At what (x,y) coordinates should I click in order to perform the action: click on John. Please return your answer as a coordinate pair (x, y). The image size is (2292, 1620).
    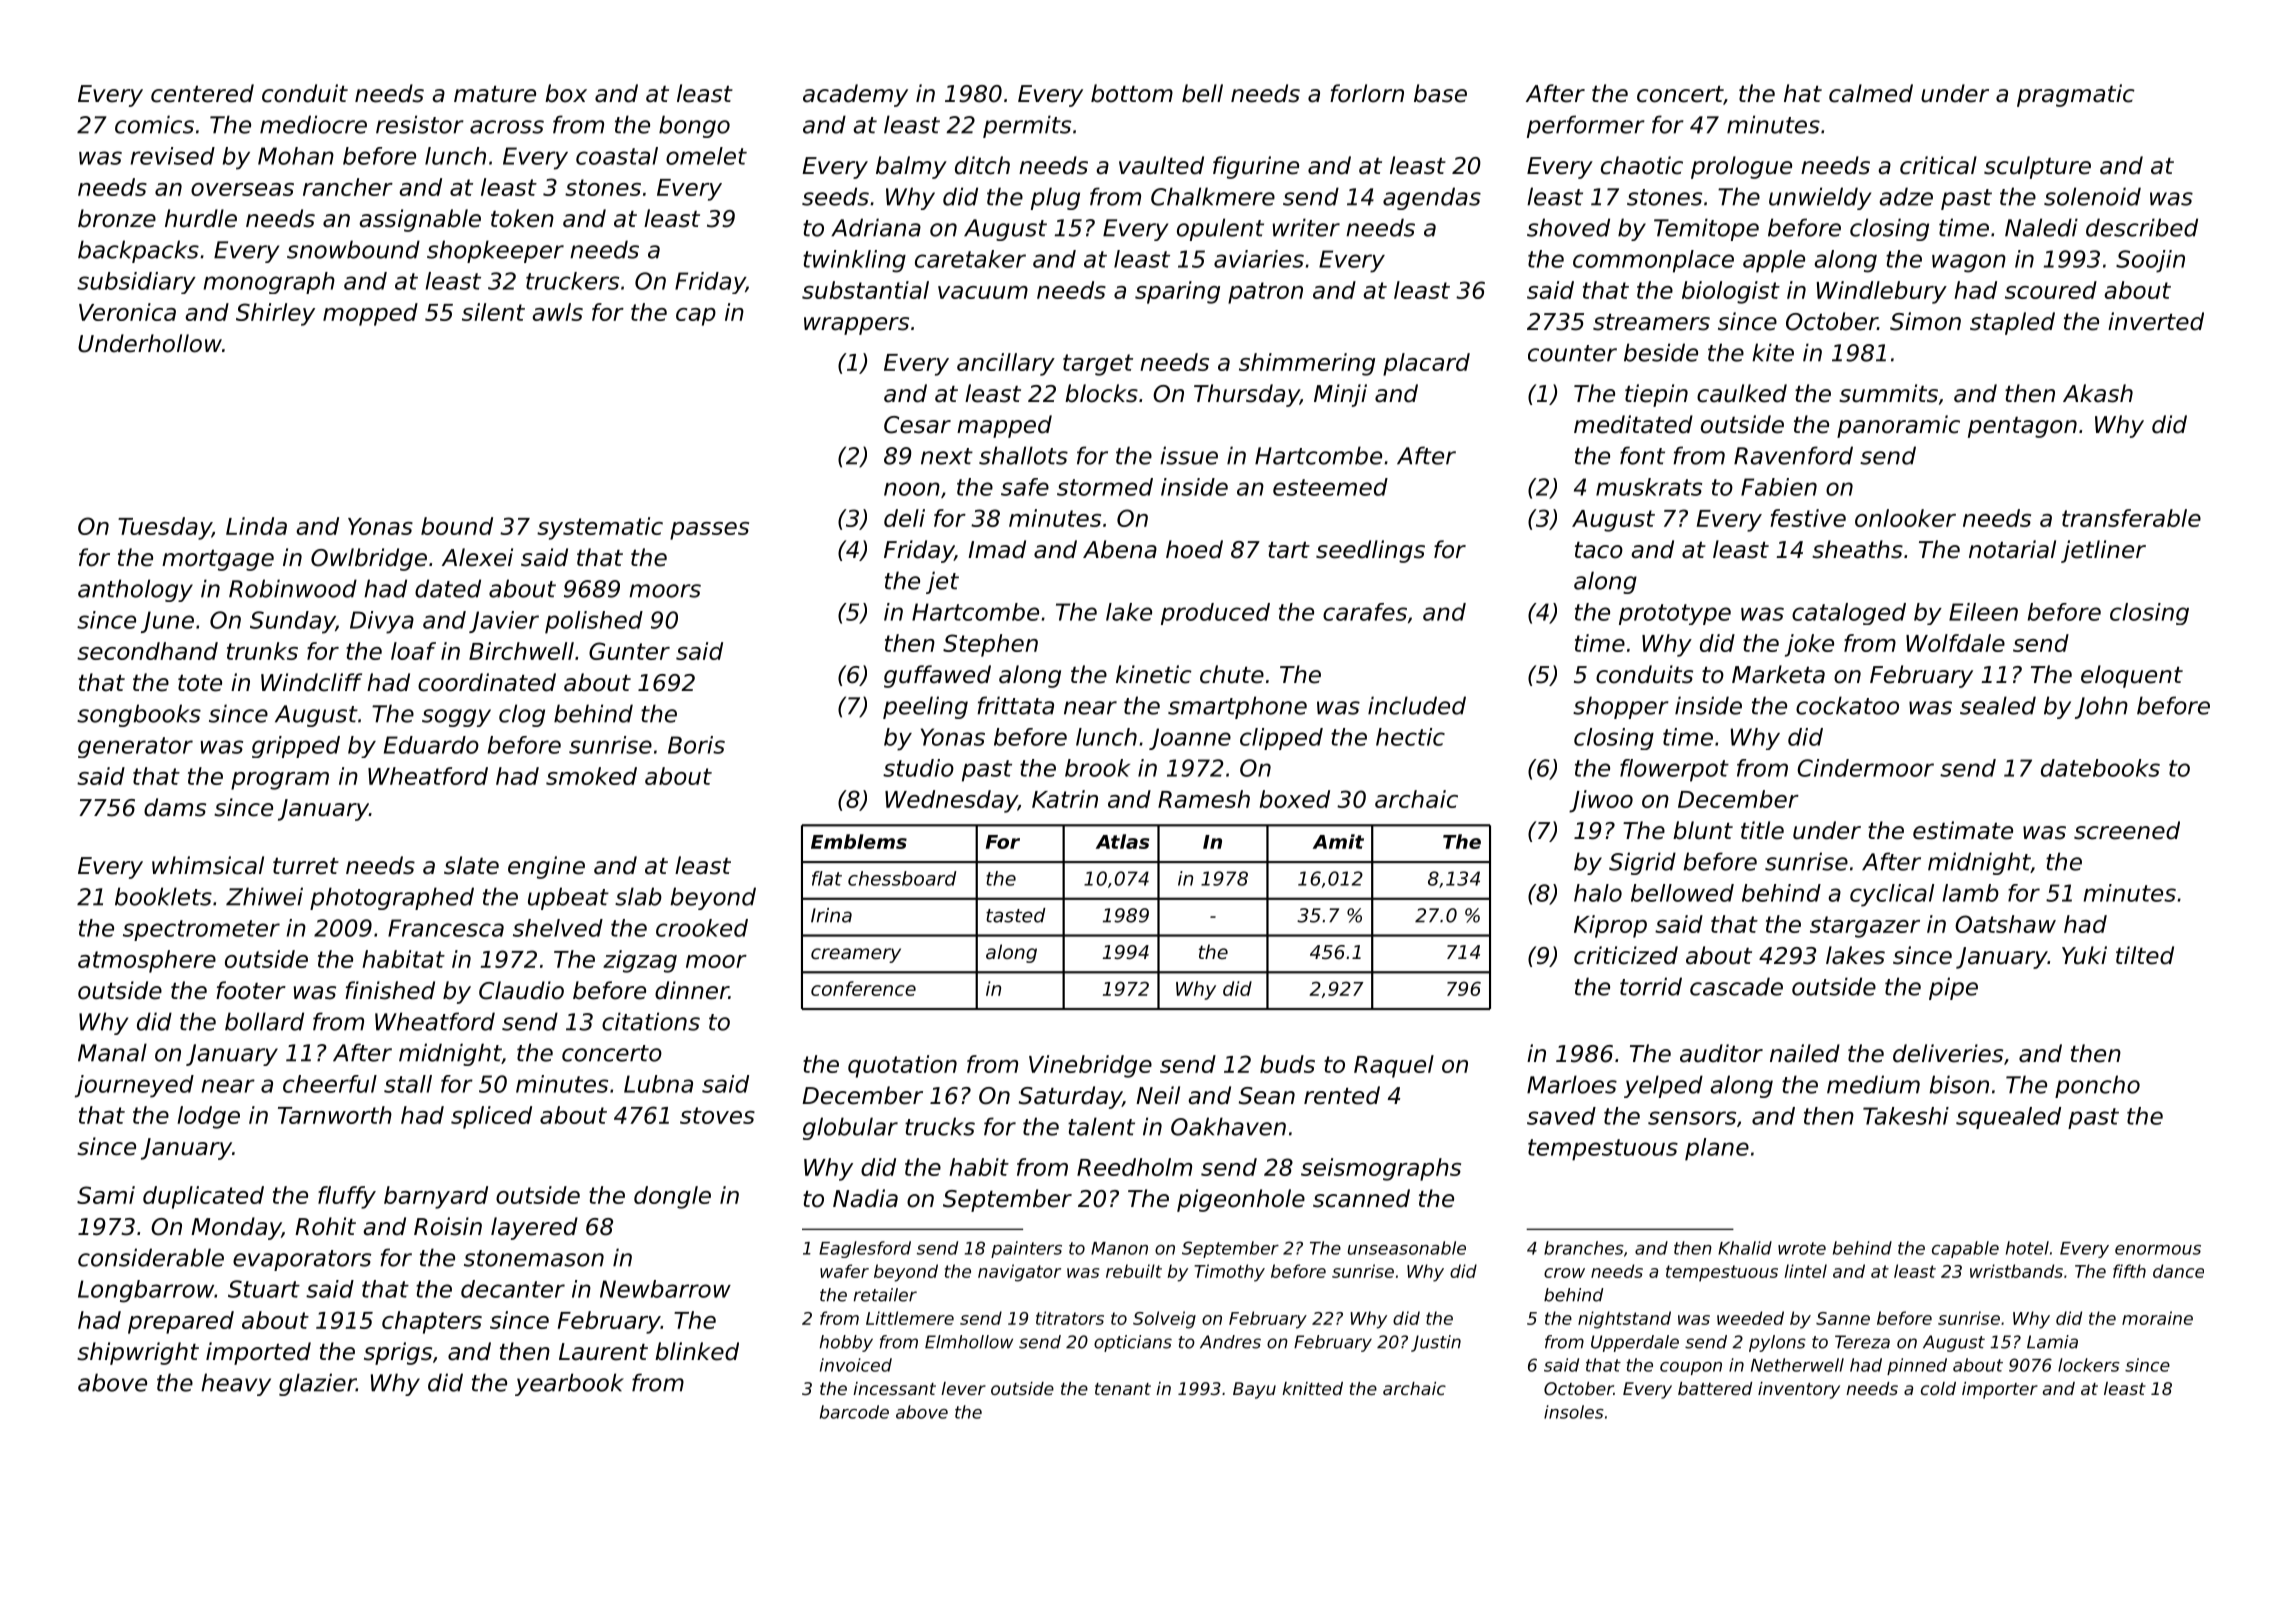
    Looking at the image, I should click on (2101, 707).
